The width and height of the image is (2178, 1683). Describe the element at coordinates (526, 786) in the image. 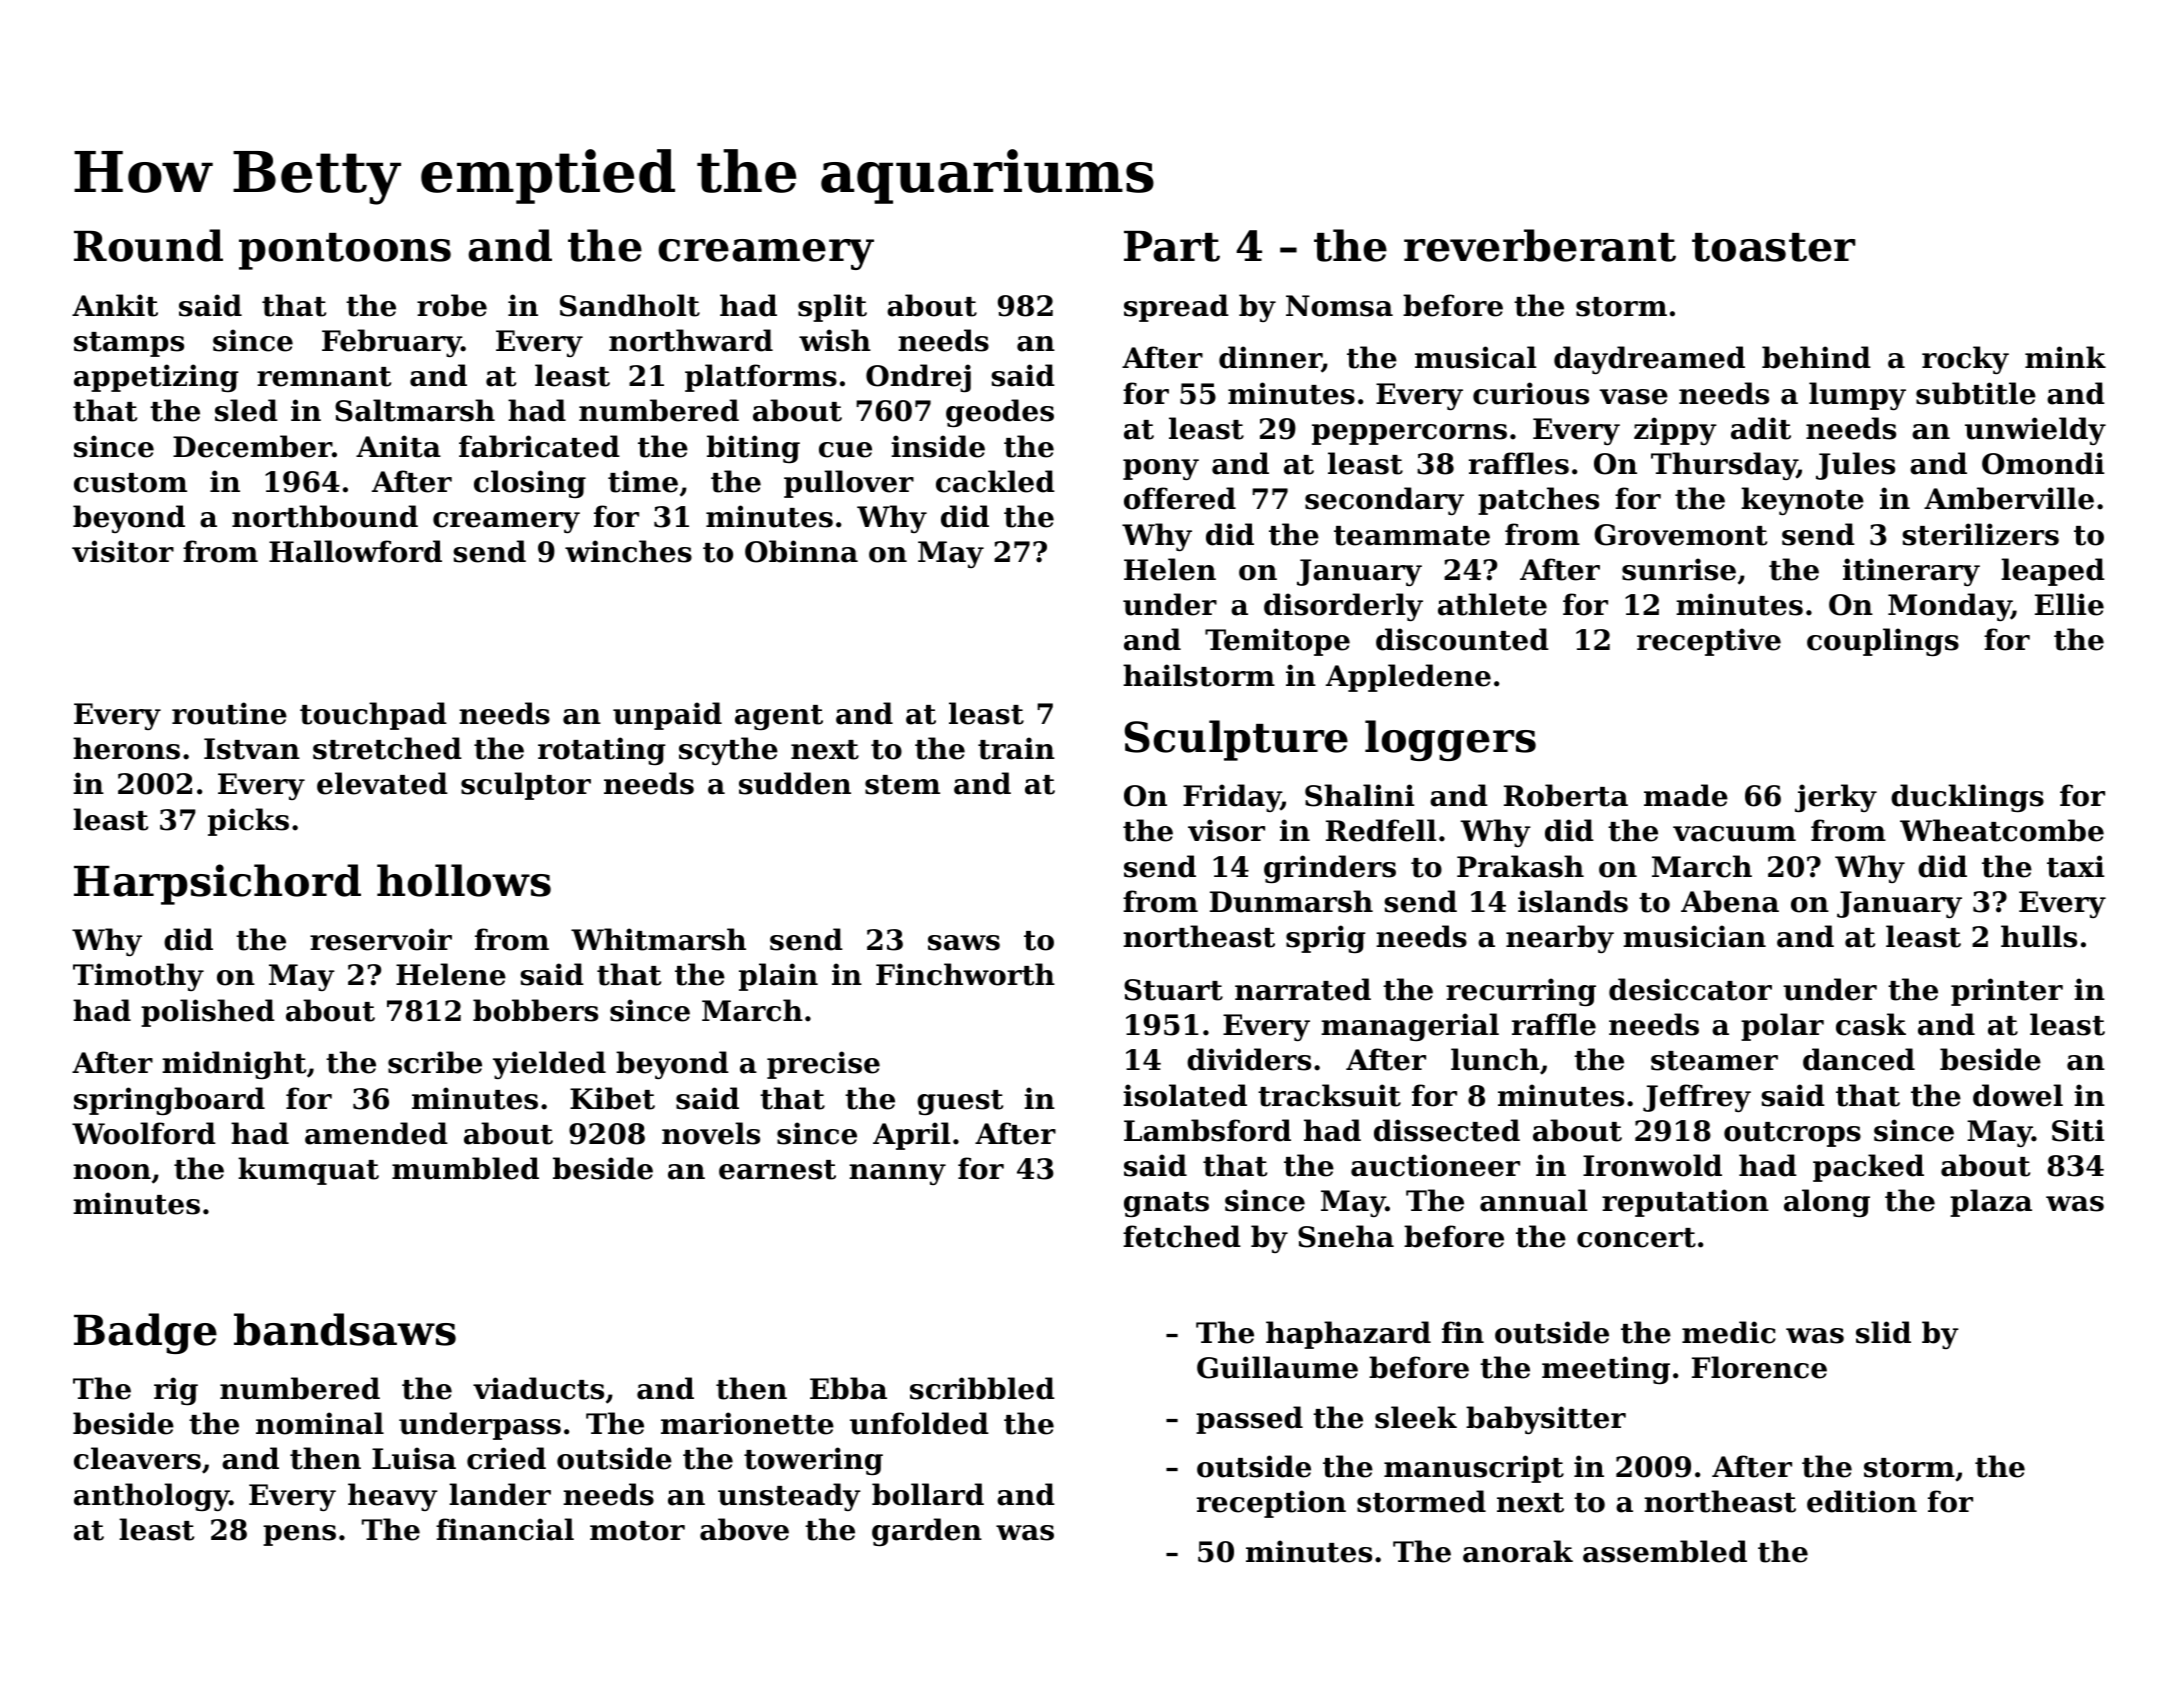

I see `sculptor` at that location.
